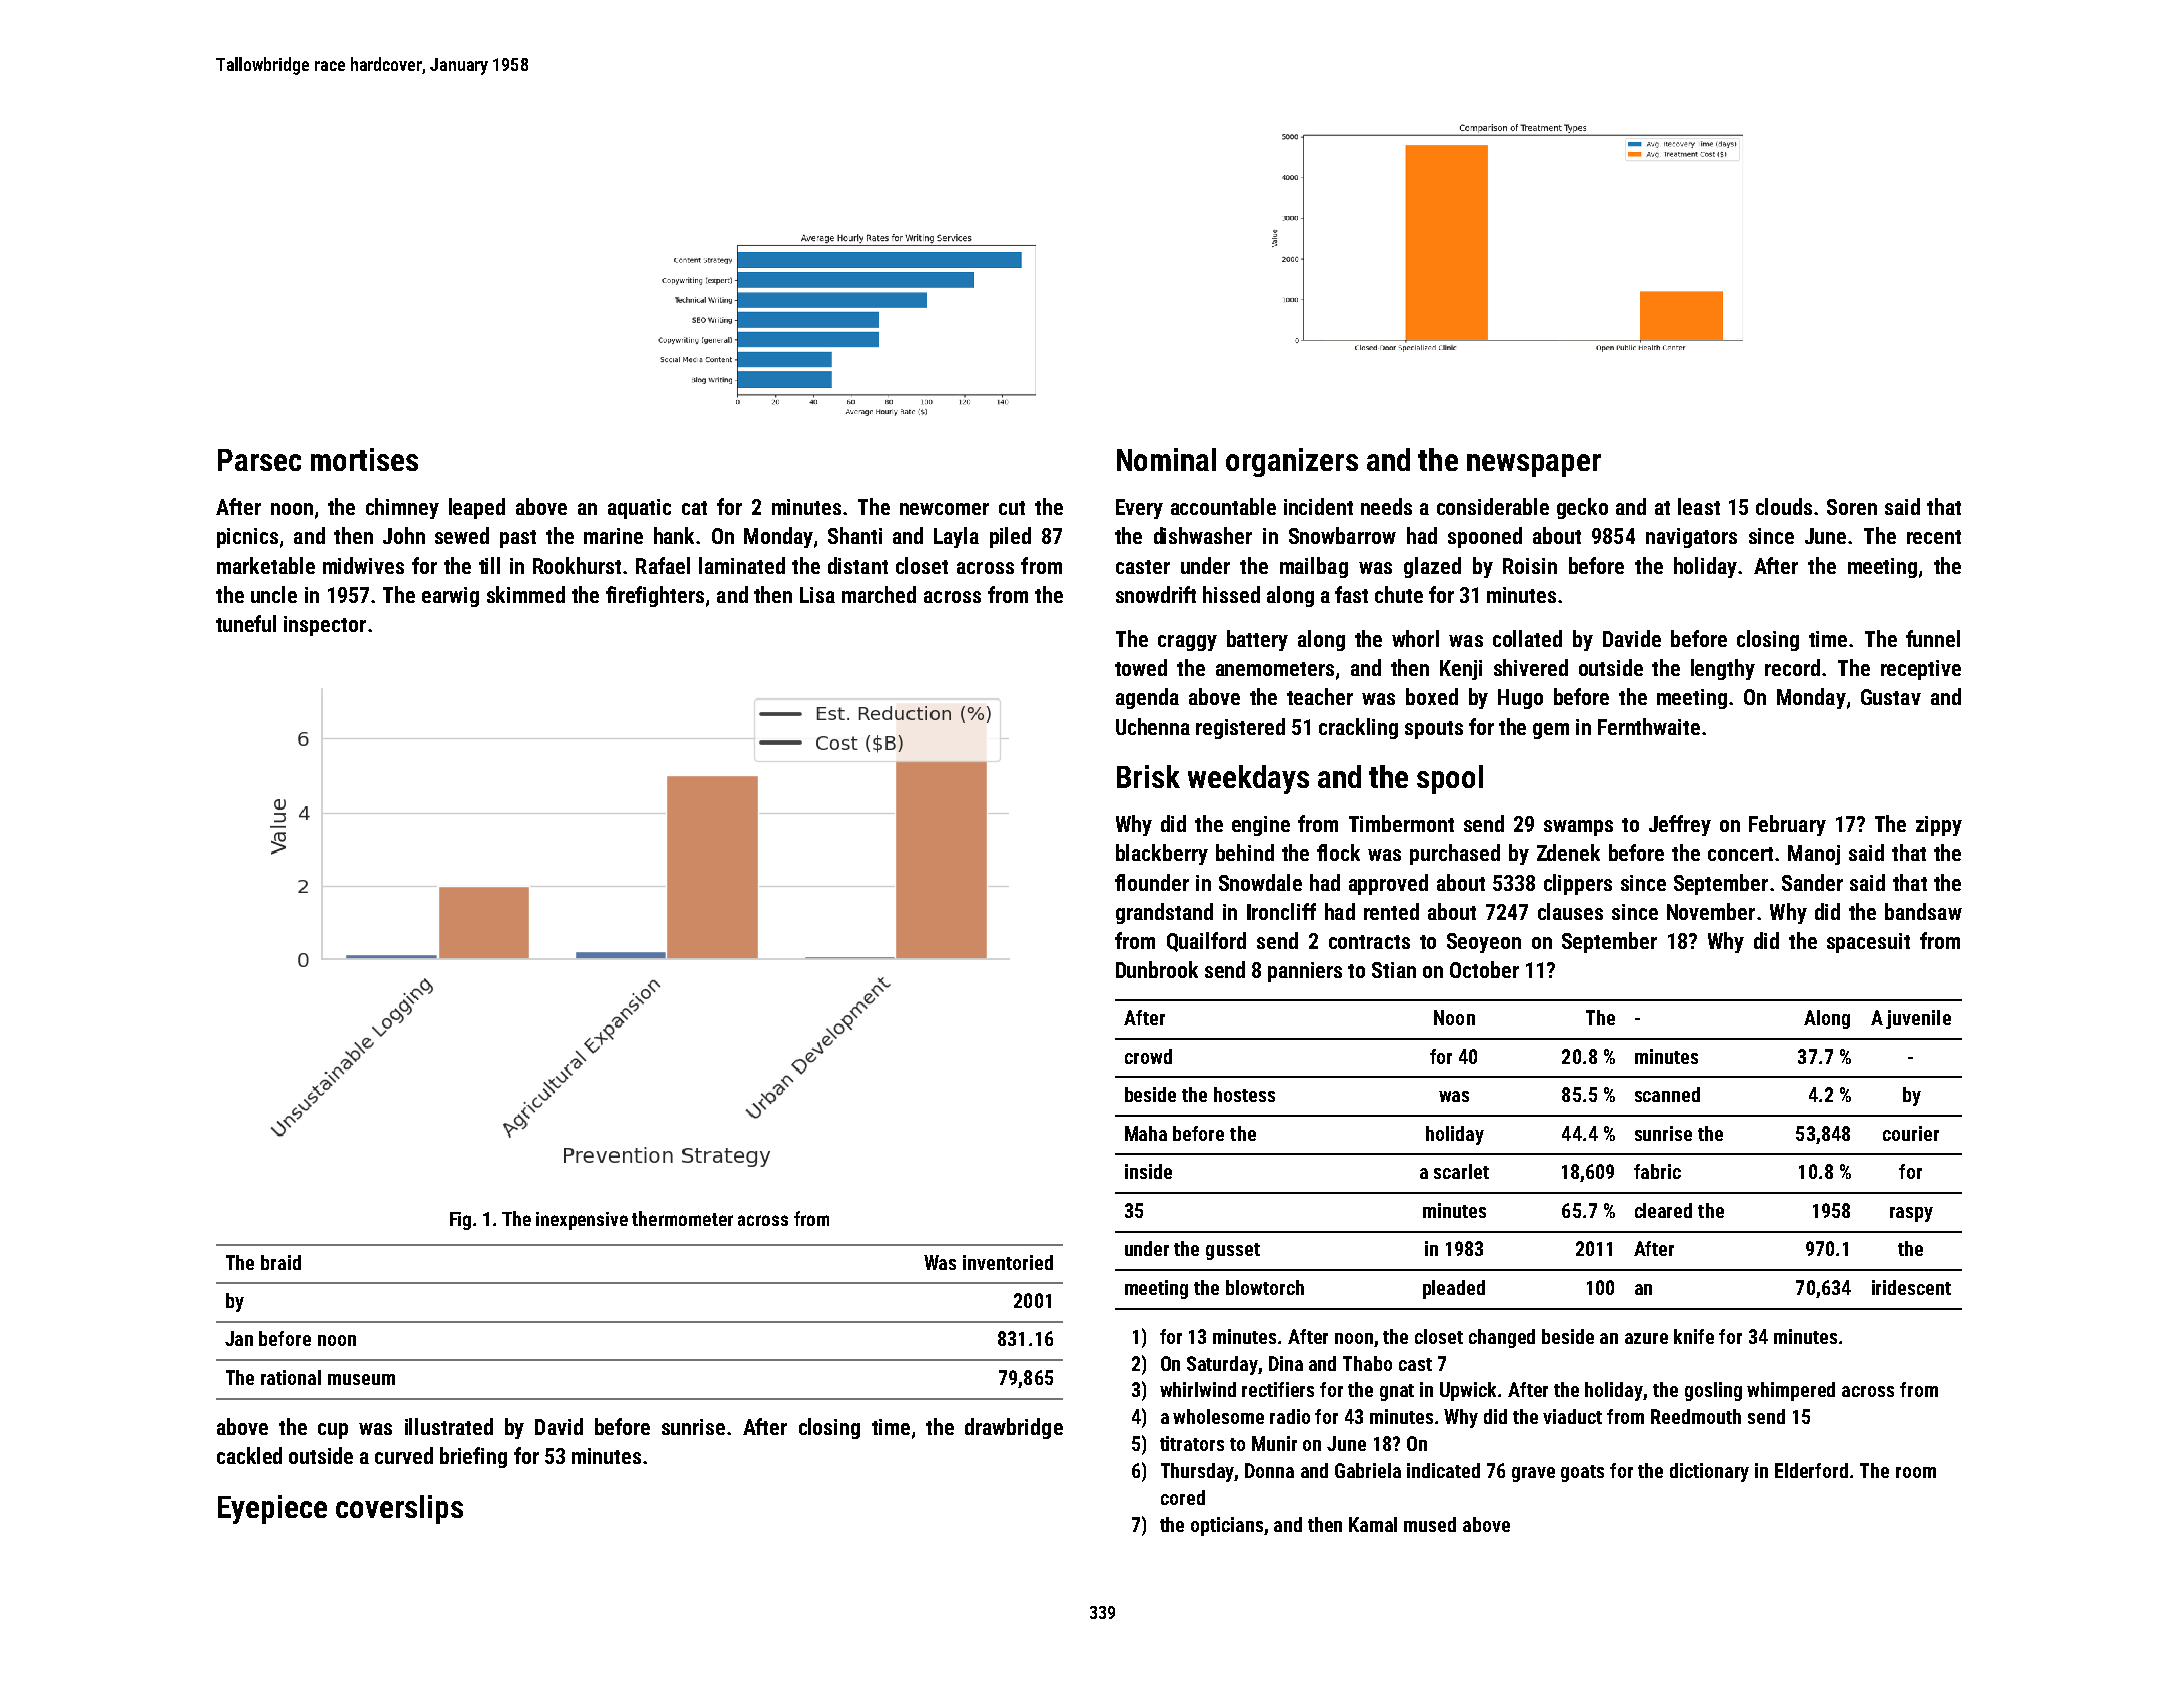  I want to click on mortises, so click(364, 459).
